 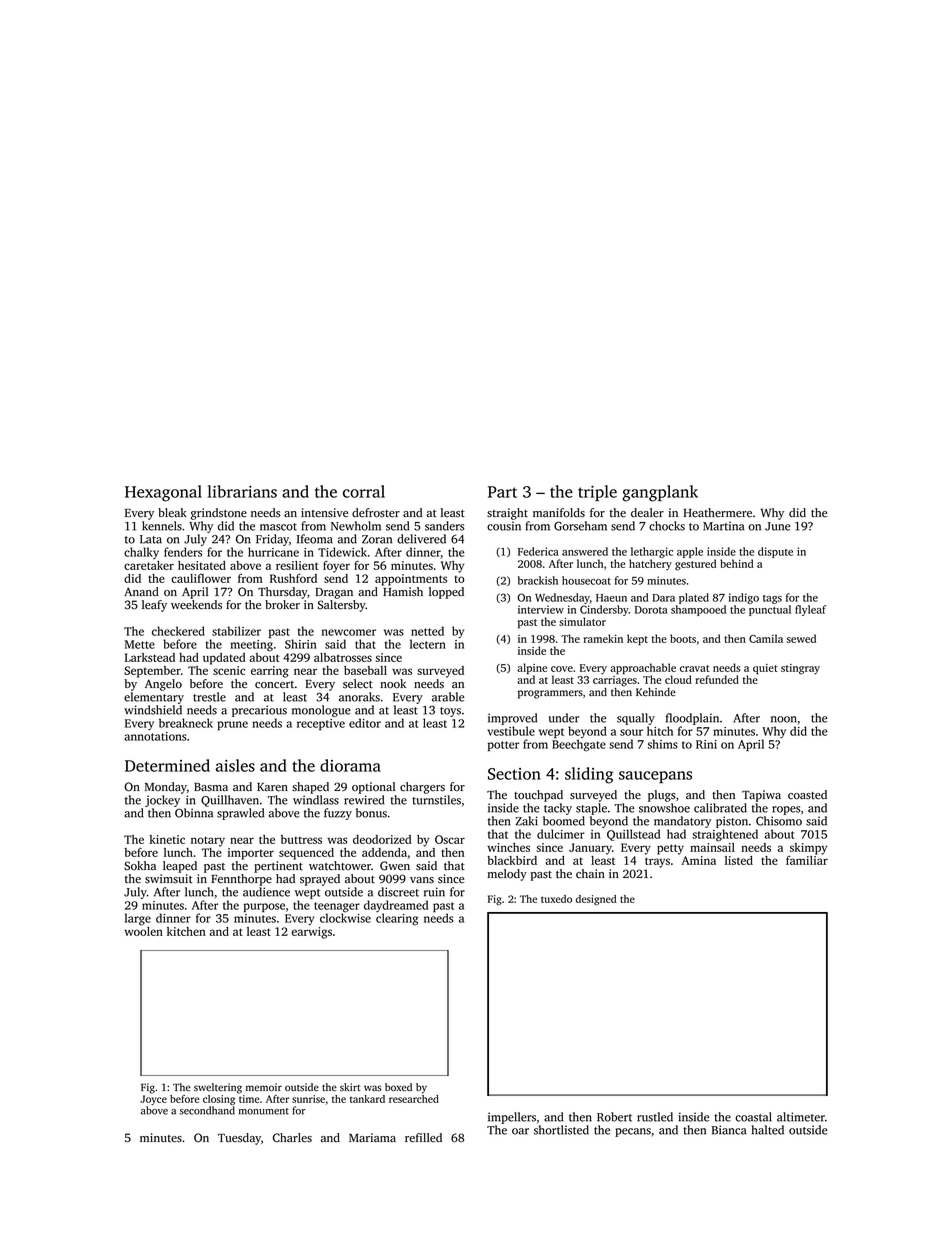 What do you see at coordinates (239, 1139) in the image?
I see `Tuesday` at bounding box center [239, 1139].
